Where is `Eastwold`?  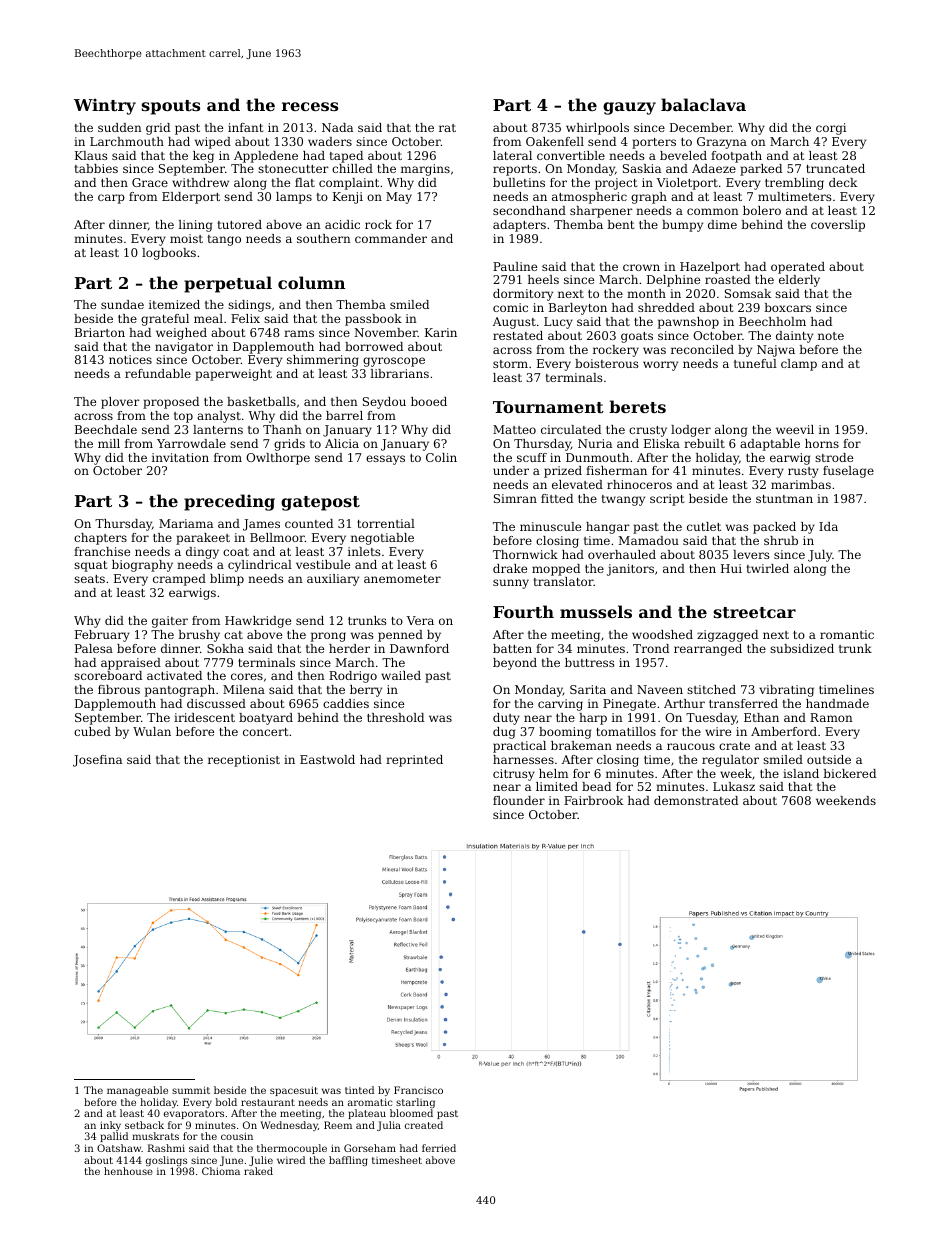 Eastwold is located at coordinates (327, 759).
